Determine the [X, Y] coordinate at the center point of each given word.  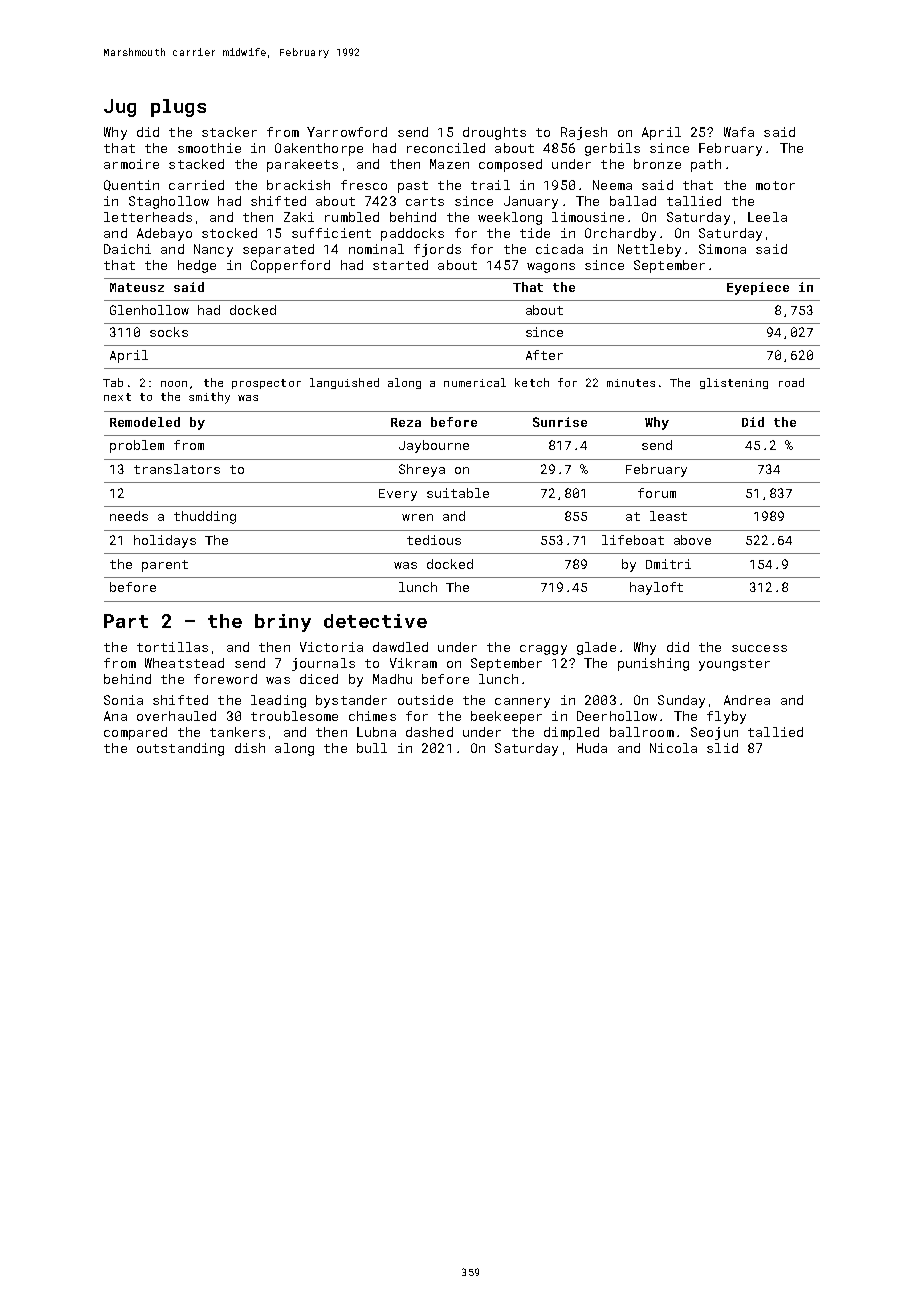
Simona [722, 249]
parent [165, 566]
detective [375, 621]
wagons [551, 268]
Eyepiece [758, 288]
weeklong [510, 218]
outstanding [180, 749]
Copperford [290, 266]
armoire [131, 164]
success [759, 648]
